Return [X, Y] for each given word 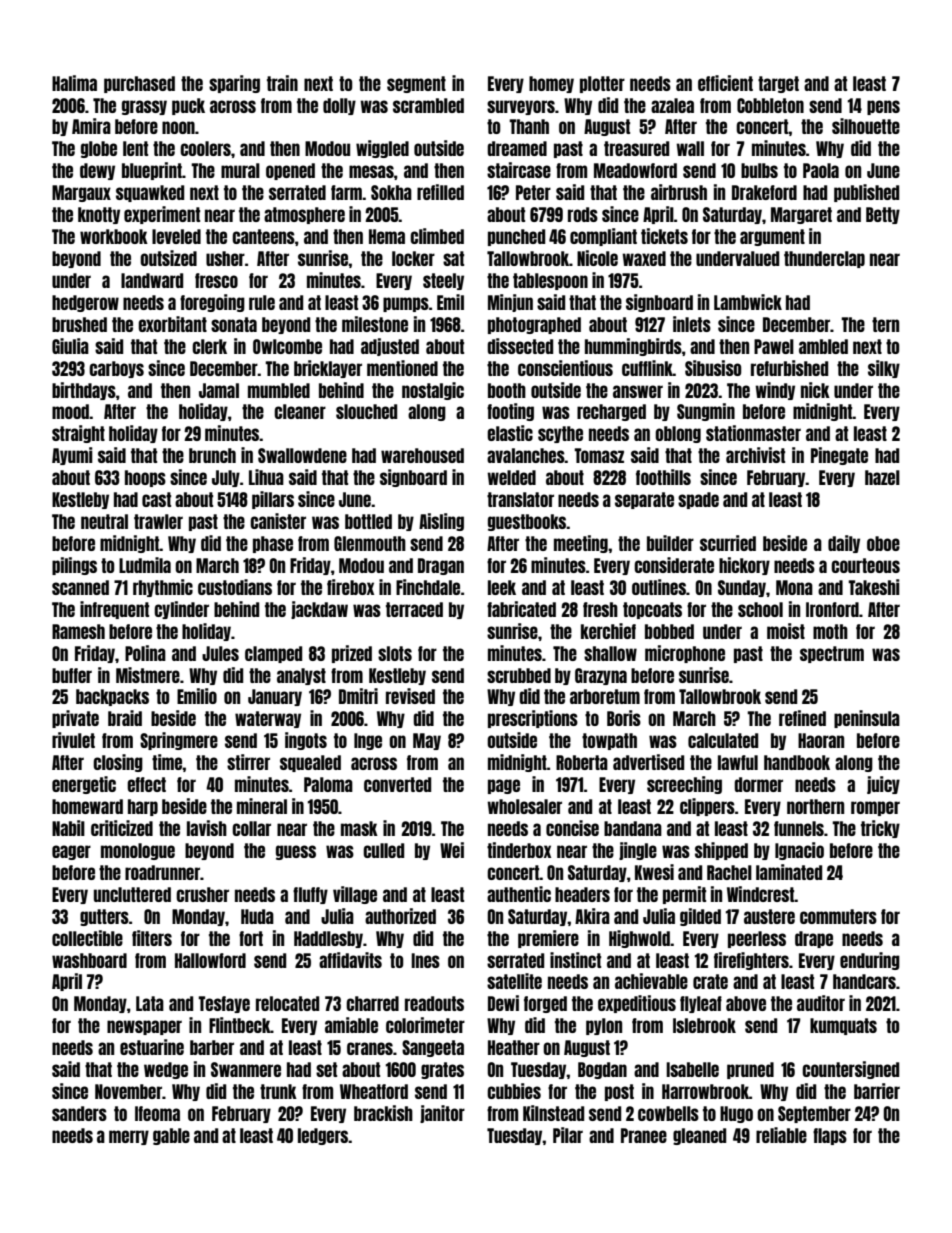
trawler [158, 521]
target [778, 84]
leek [502, 587]
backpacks [112, 697]
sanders [79, 1113]
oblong [678, 434]
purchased [139, 84]
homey [551, 84]
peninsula [867, 719]
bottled [368, 521]
